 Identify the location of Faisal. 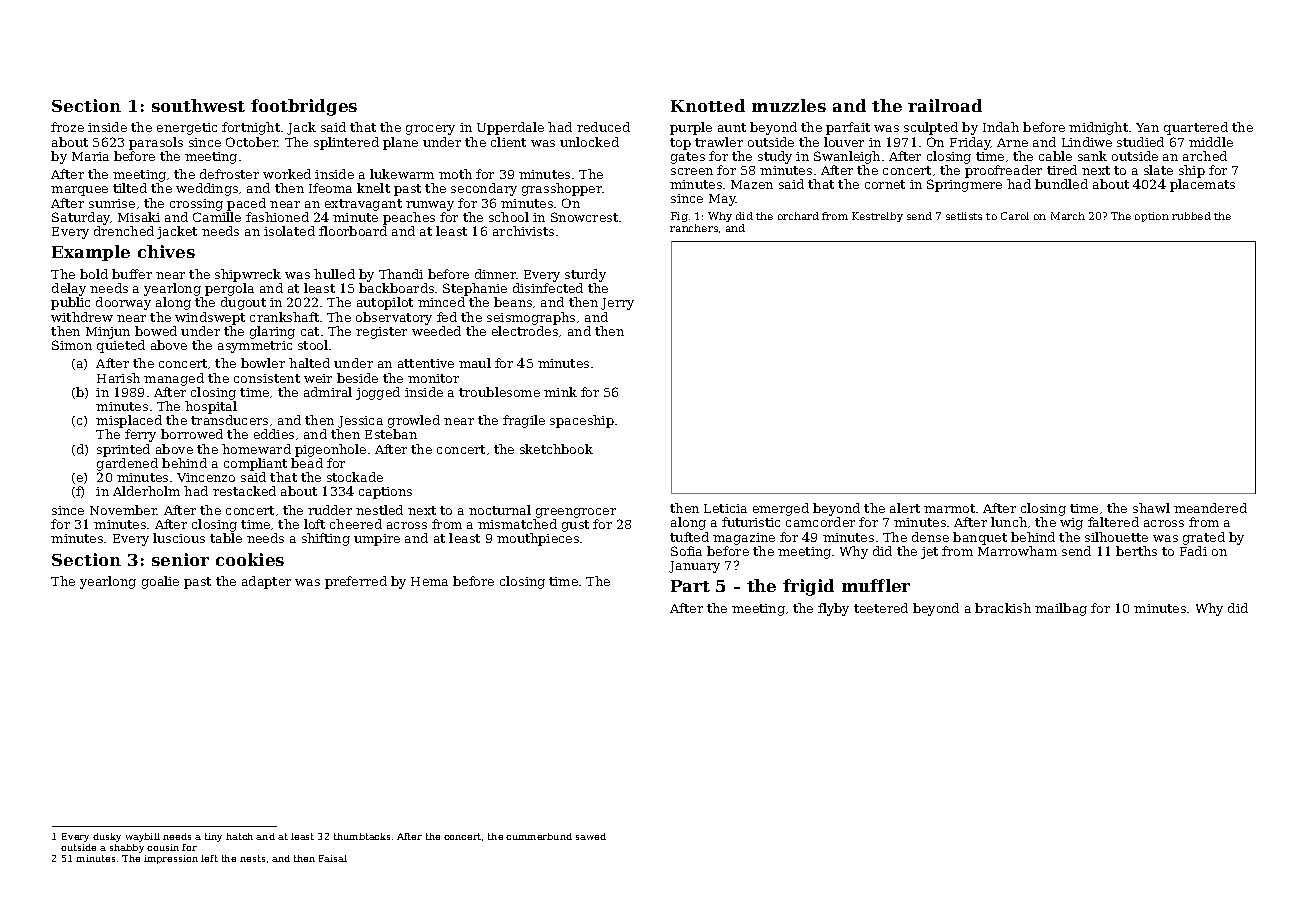
(333, 858).
